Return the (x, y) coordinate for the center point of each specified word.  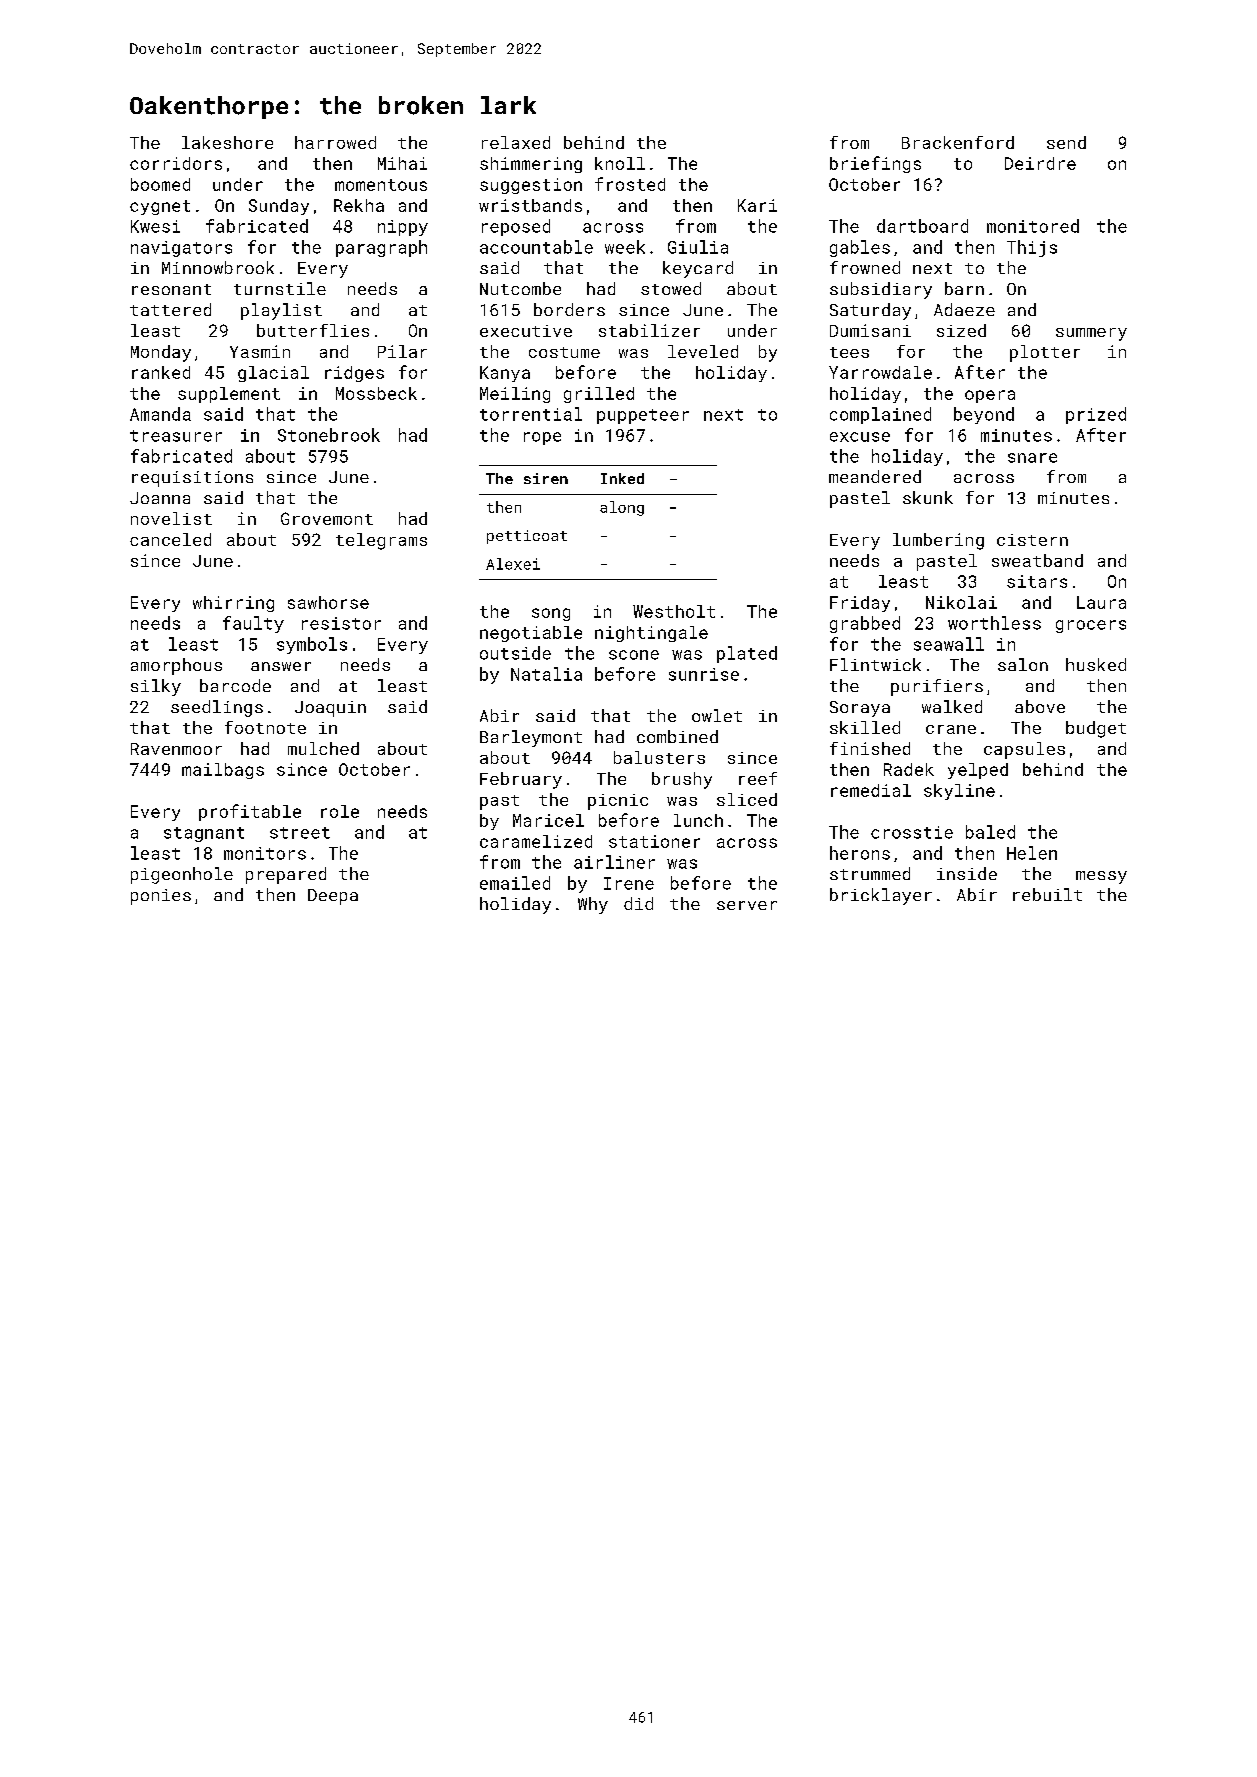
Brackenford (958, 142)
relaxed (516, 142)
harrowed (335, 142)
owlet (717, 715)
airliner (614, 862)
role (340, 811)
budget (1096, 729)
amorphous (176, 666)
